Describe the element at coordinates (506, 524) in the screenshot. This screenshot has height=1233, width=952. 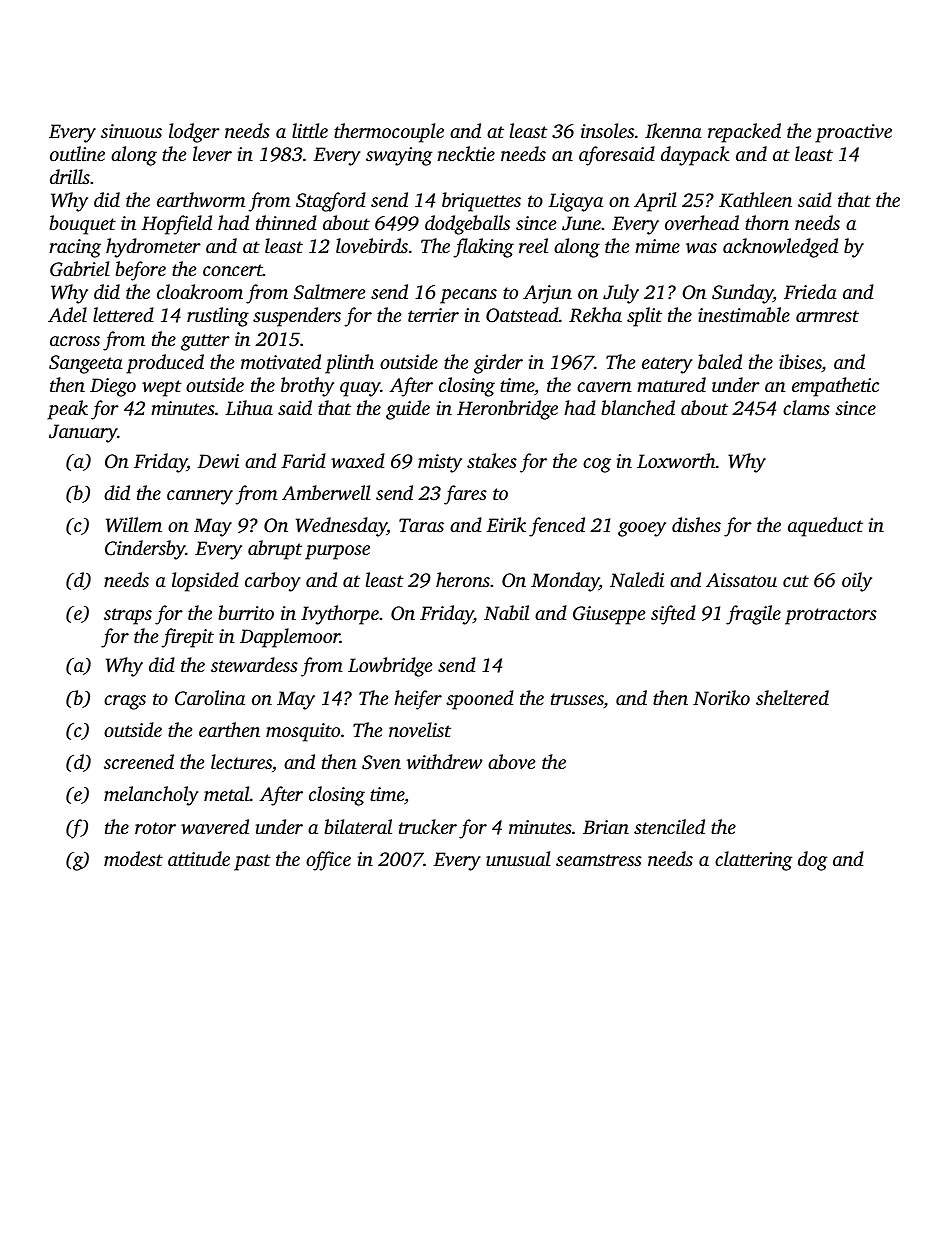
I see `Eirik` at that location.
